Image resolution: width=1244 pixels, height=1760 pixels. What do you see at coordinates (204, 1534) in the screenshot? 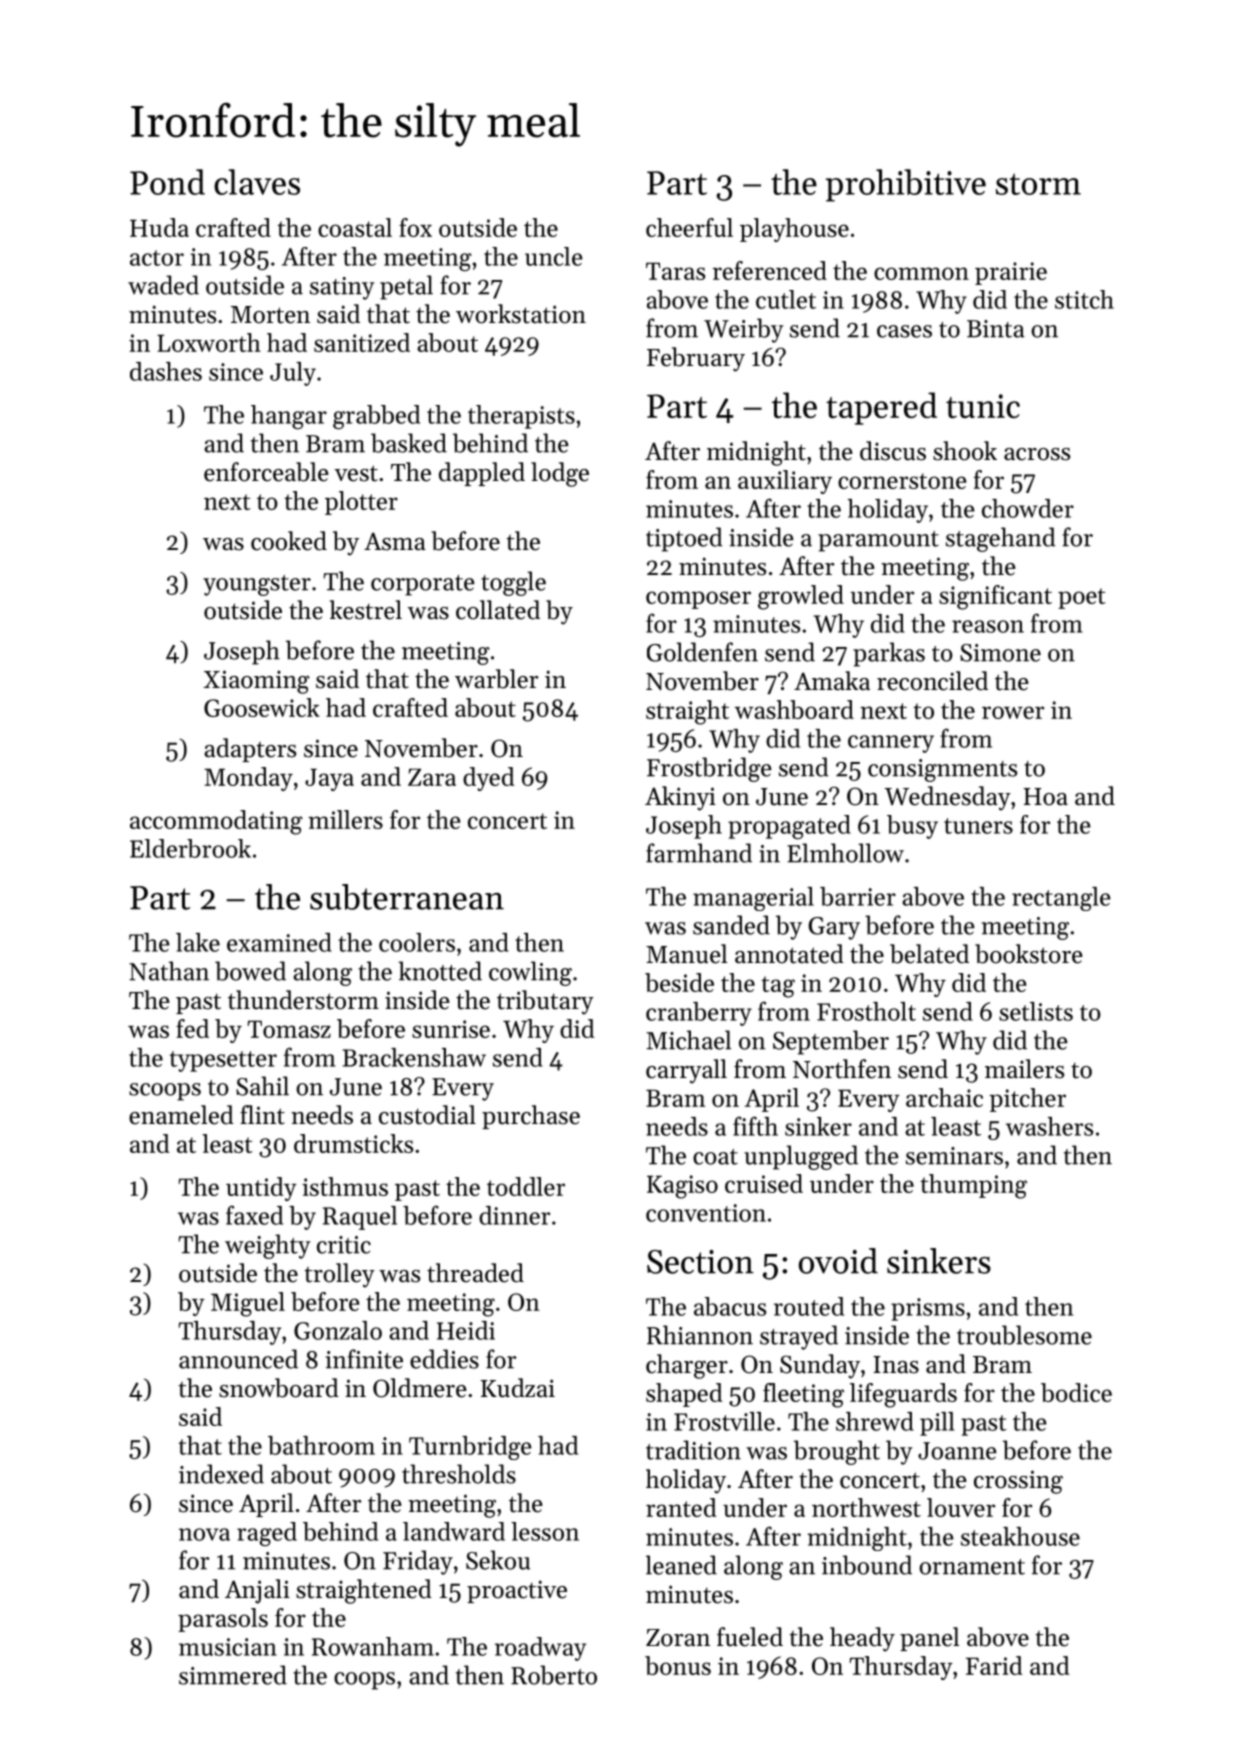
I see `nova` at bounding box center [204, 1534].
